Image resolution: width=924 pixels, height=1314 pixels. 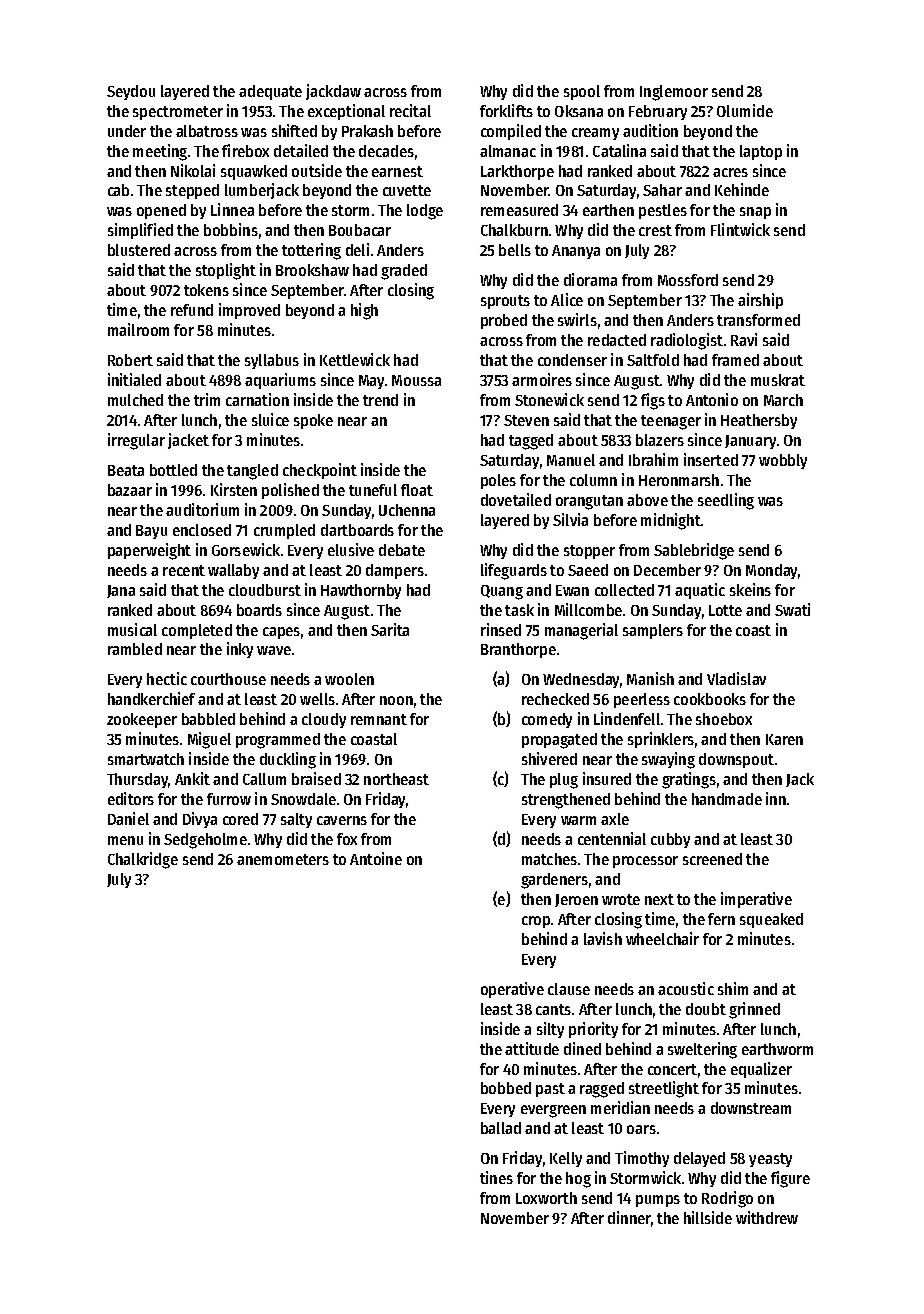 I want to click on task, so click(x=519, y=610).
